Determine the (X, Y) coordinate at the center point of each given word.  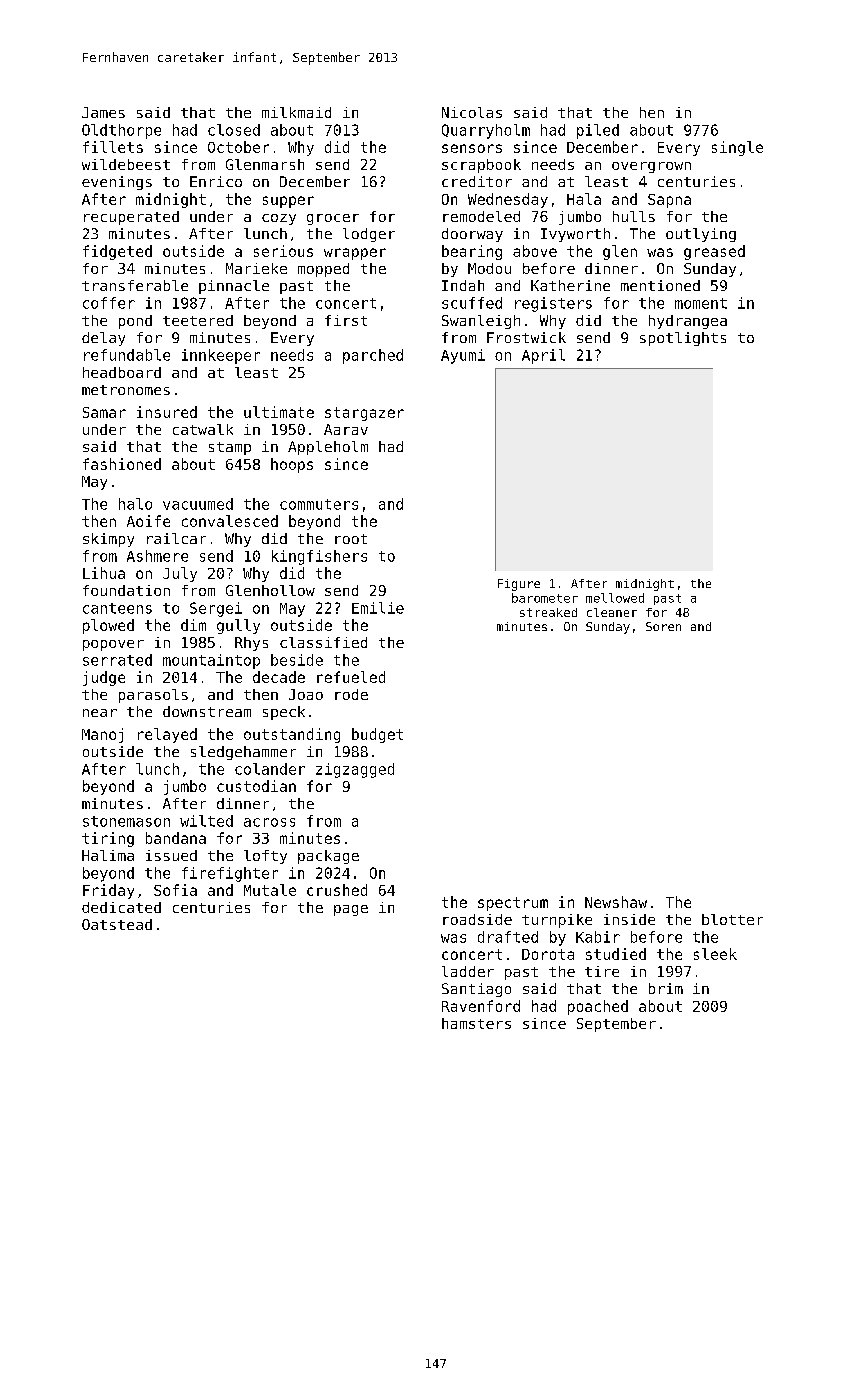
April (543, 356)
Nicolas (472, 112)
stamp (230, 448)
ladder (468, 971)
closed (234, 130)
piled (598, 131)
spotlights (683, 339)
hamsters (476, 1023)
